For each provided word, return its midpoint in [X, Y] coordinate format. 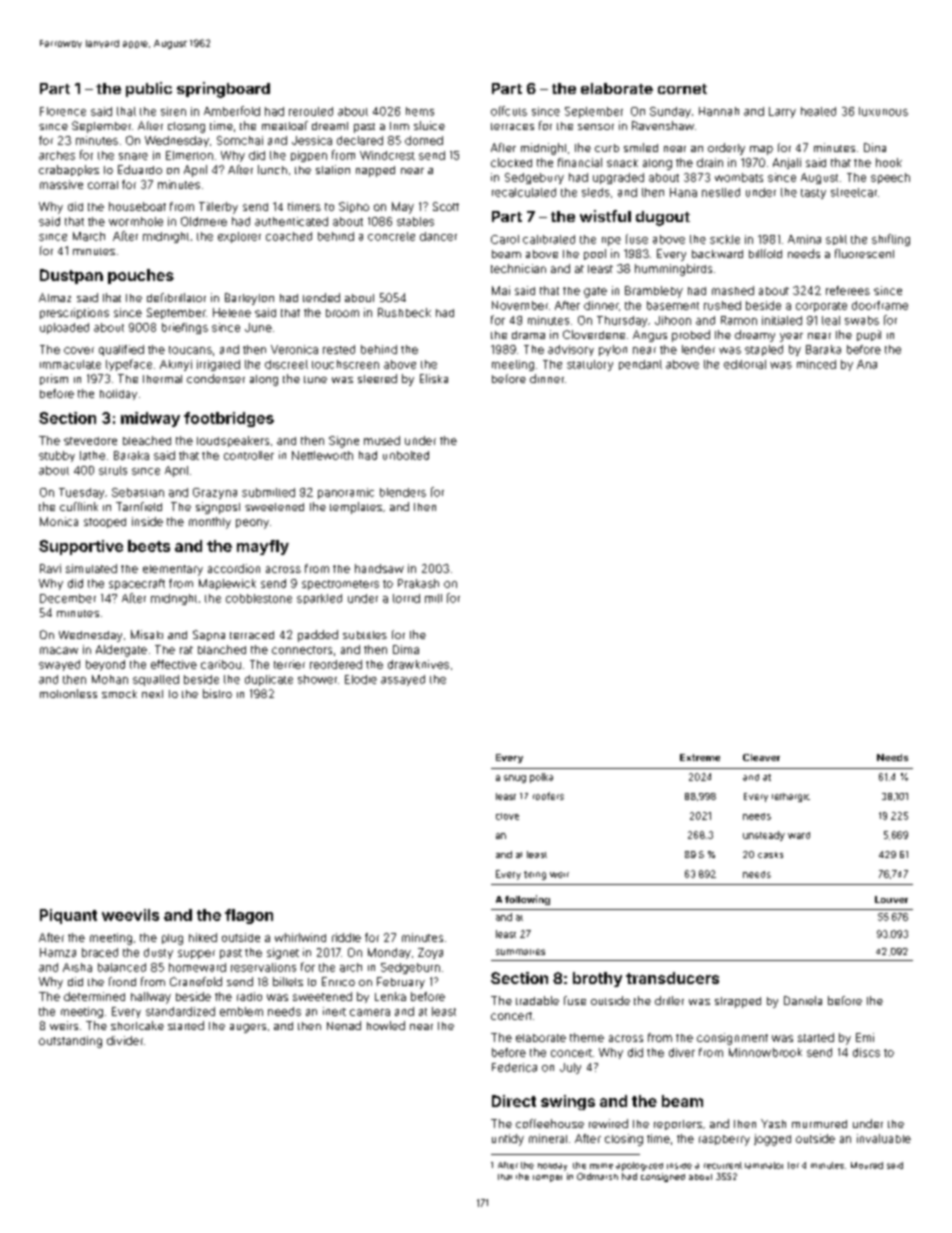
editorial [745, 364]
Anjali [787, 163]
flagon [249, 916]
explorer [239, 237]
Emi [865, 1037]
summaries [520, 952]
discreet [286, 364]
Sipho [354, 207]
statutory [590, 365]
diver [682, 1052]
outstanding [70, 1042]
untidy [508, 1140]
